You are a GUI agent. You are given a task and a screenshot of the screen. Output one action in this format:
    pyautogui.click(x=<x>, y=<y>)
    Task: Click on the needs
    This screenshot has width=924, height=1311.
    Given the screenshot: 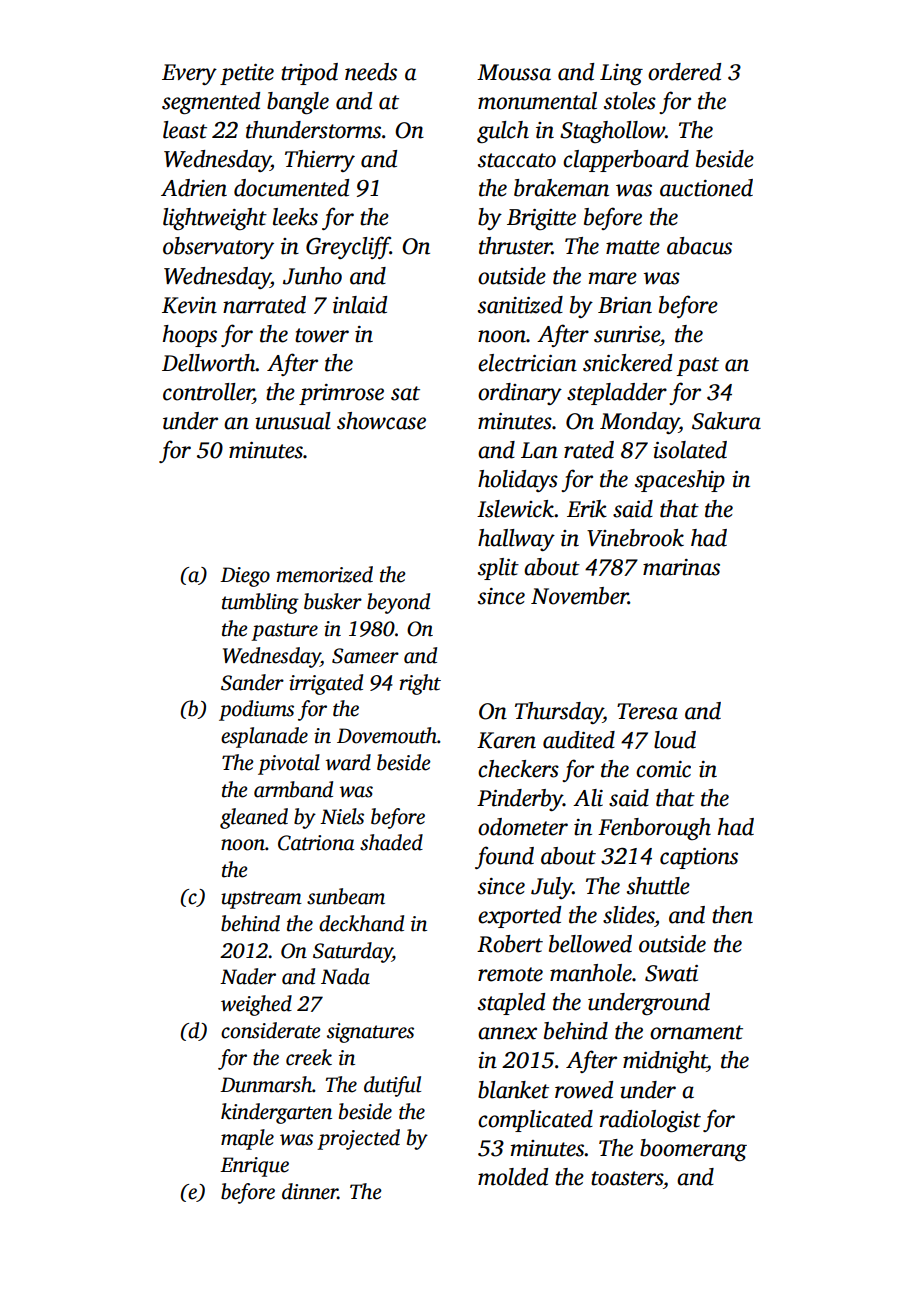 What is the action you would take?
    pyautogui.click(x=371, y=72)
